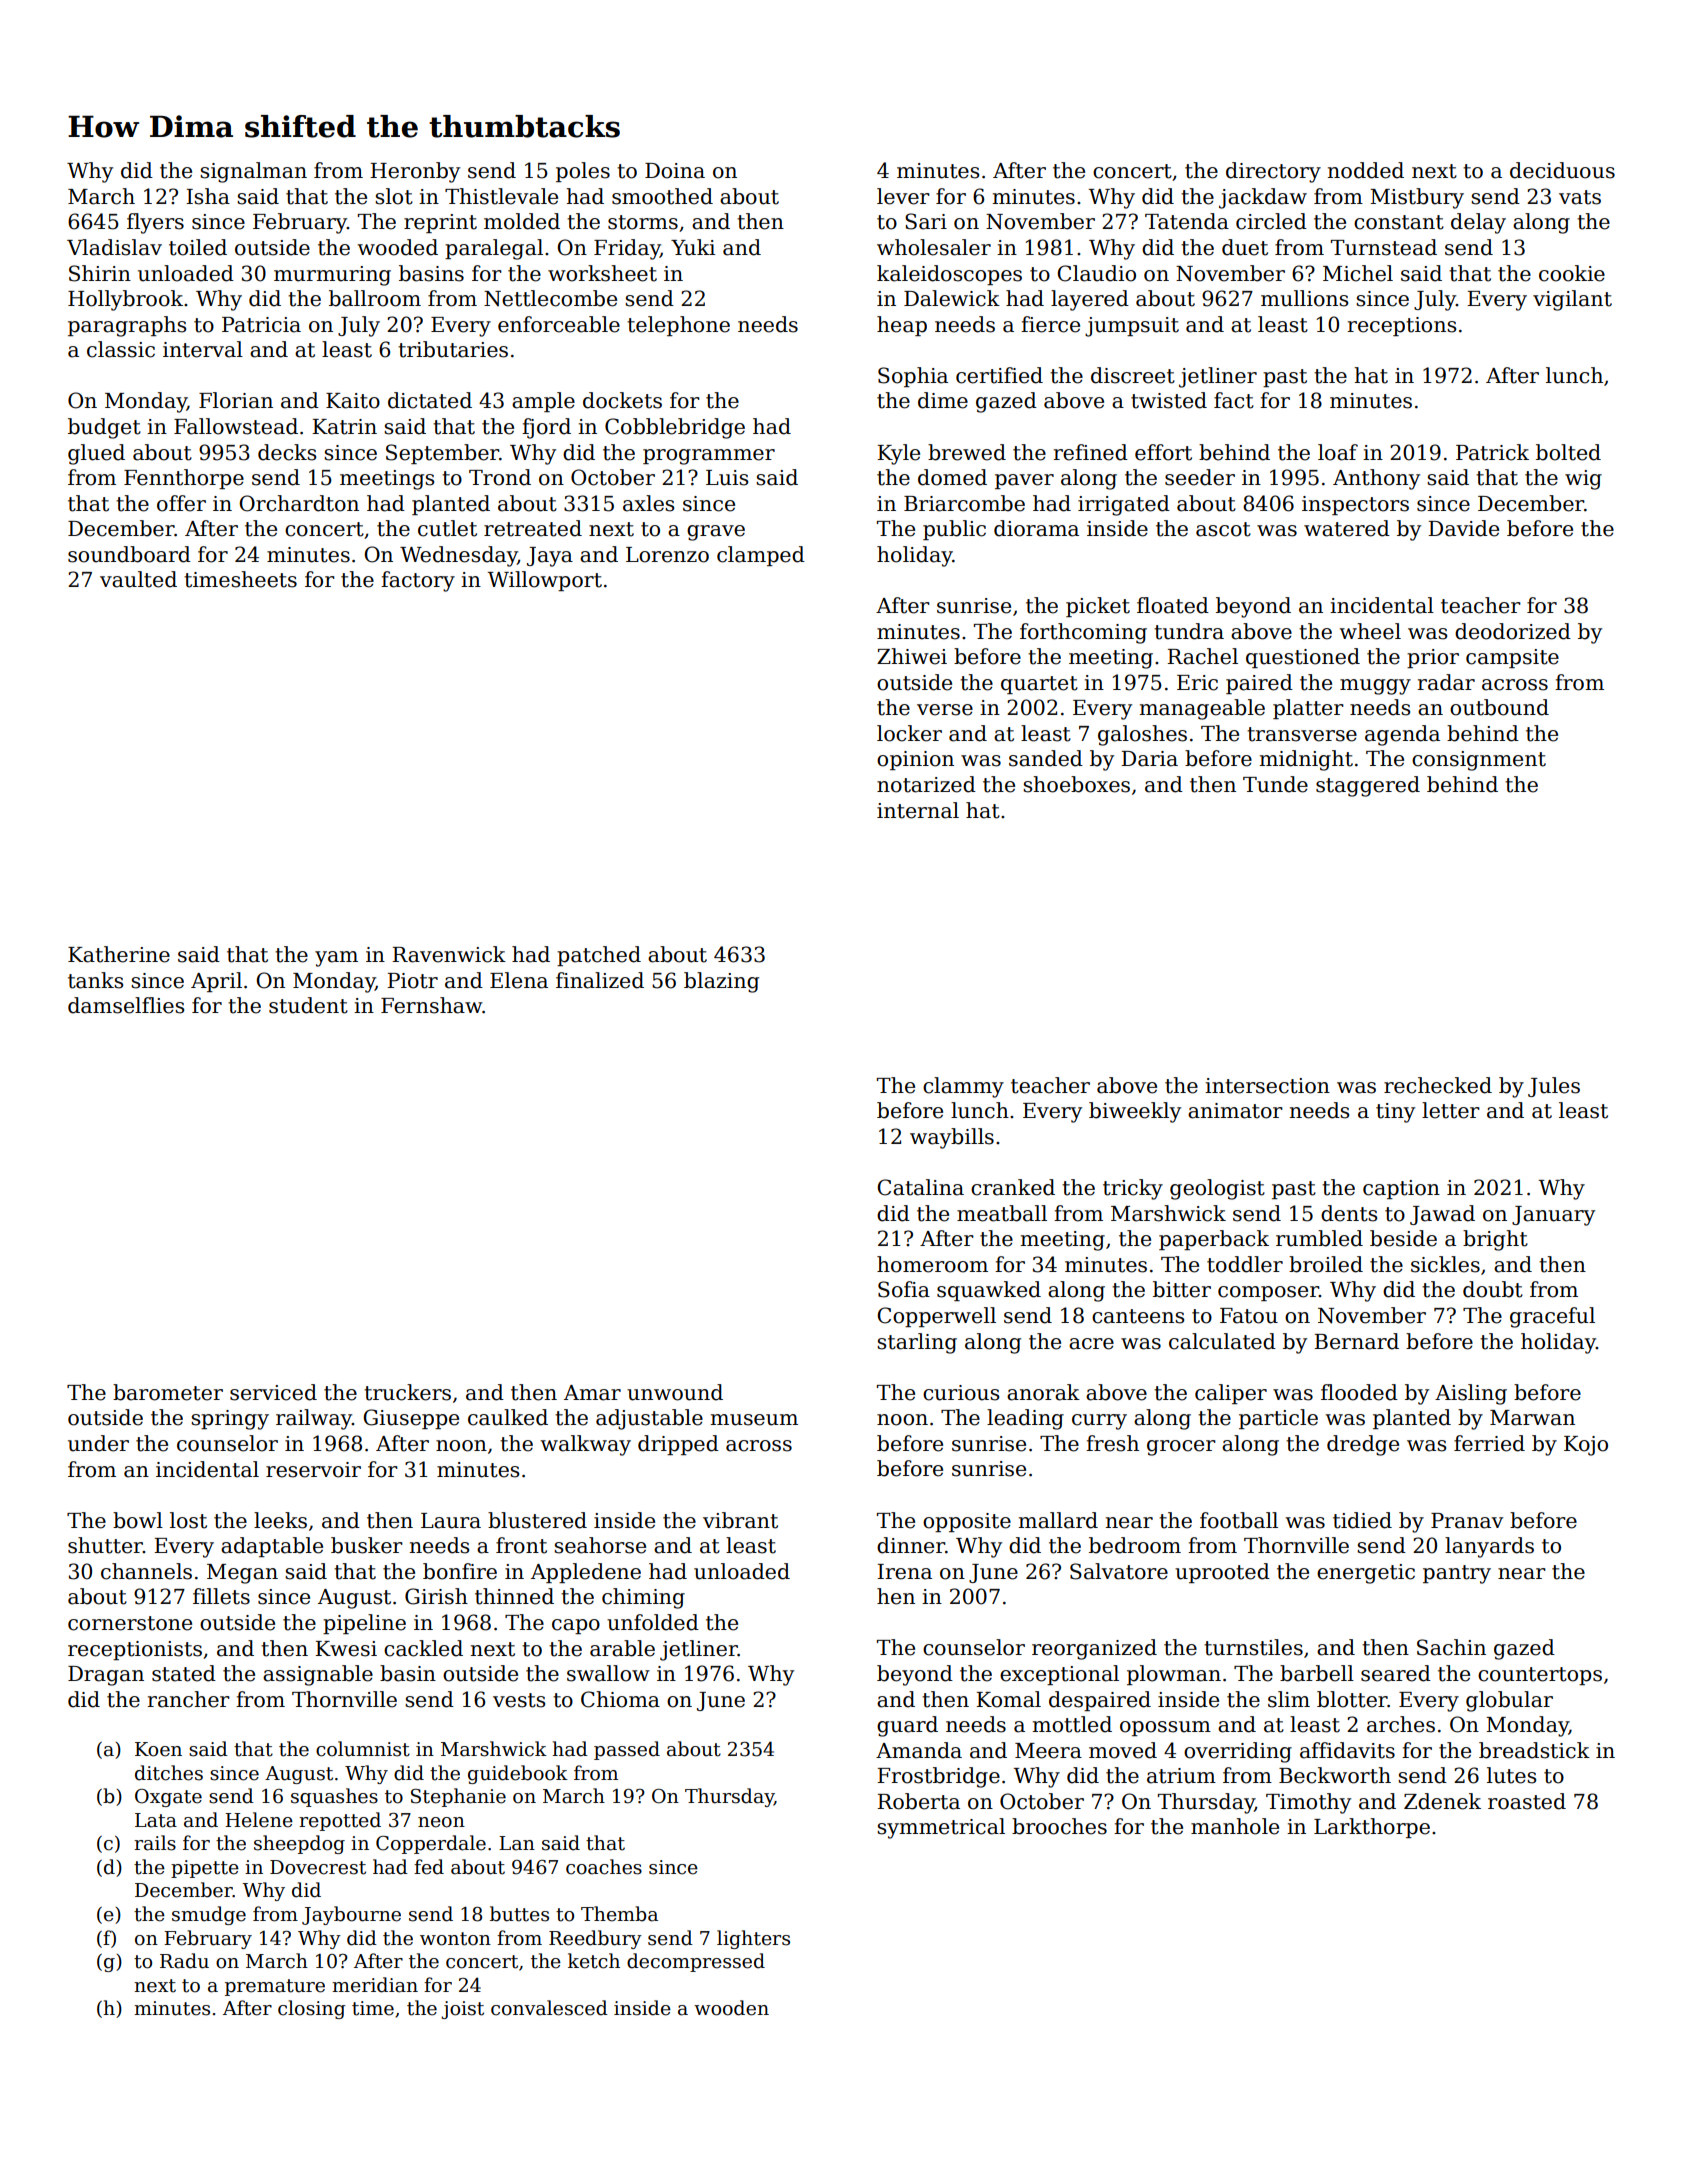  I want to click on rails, so click(155, 1843).
